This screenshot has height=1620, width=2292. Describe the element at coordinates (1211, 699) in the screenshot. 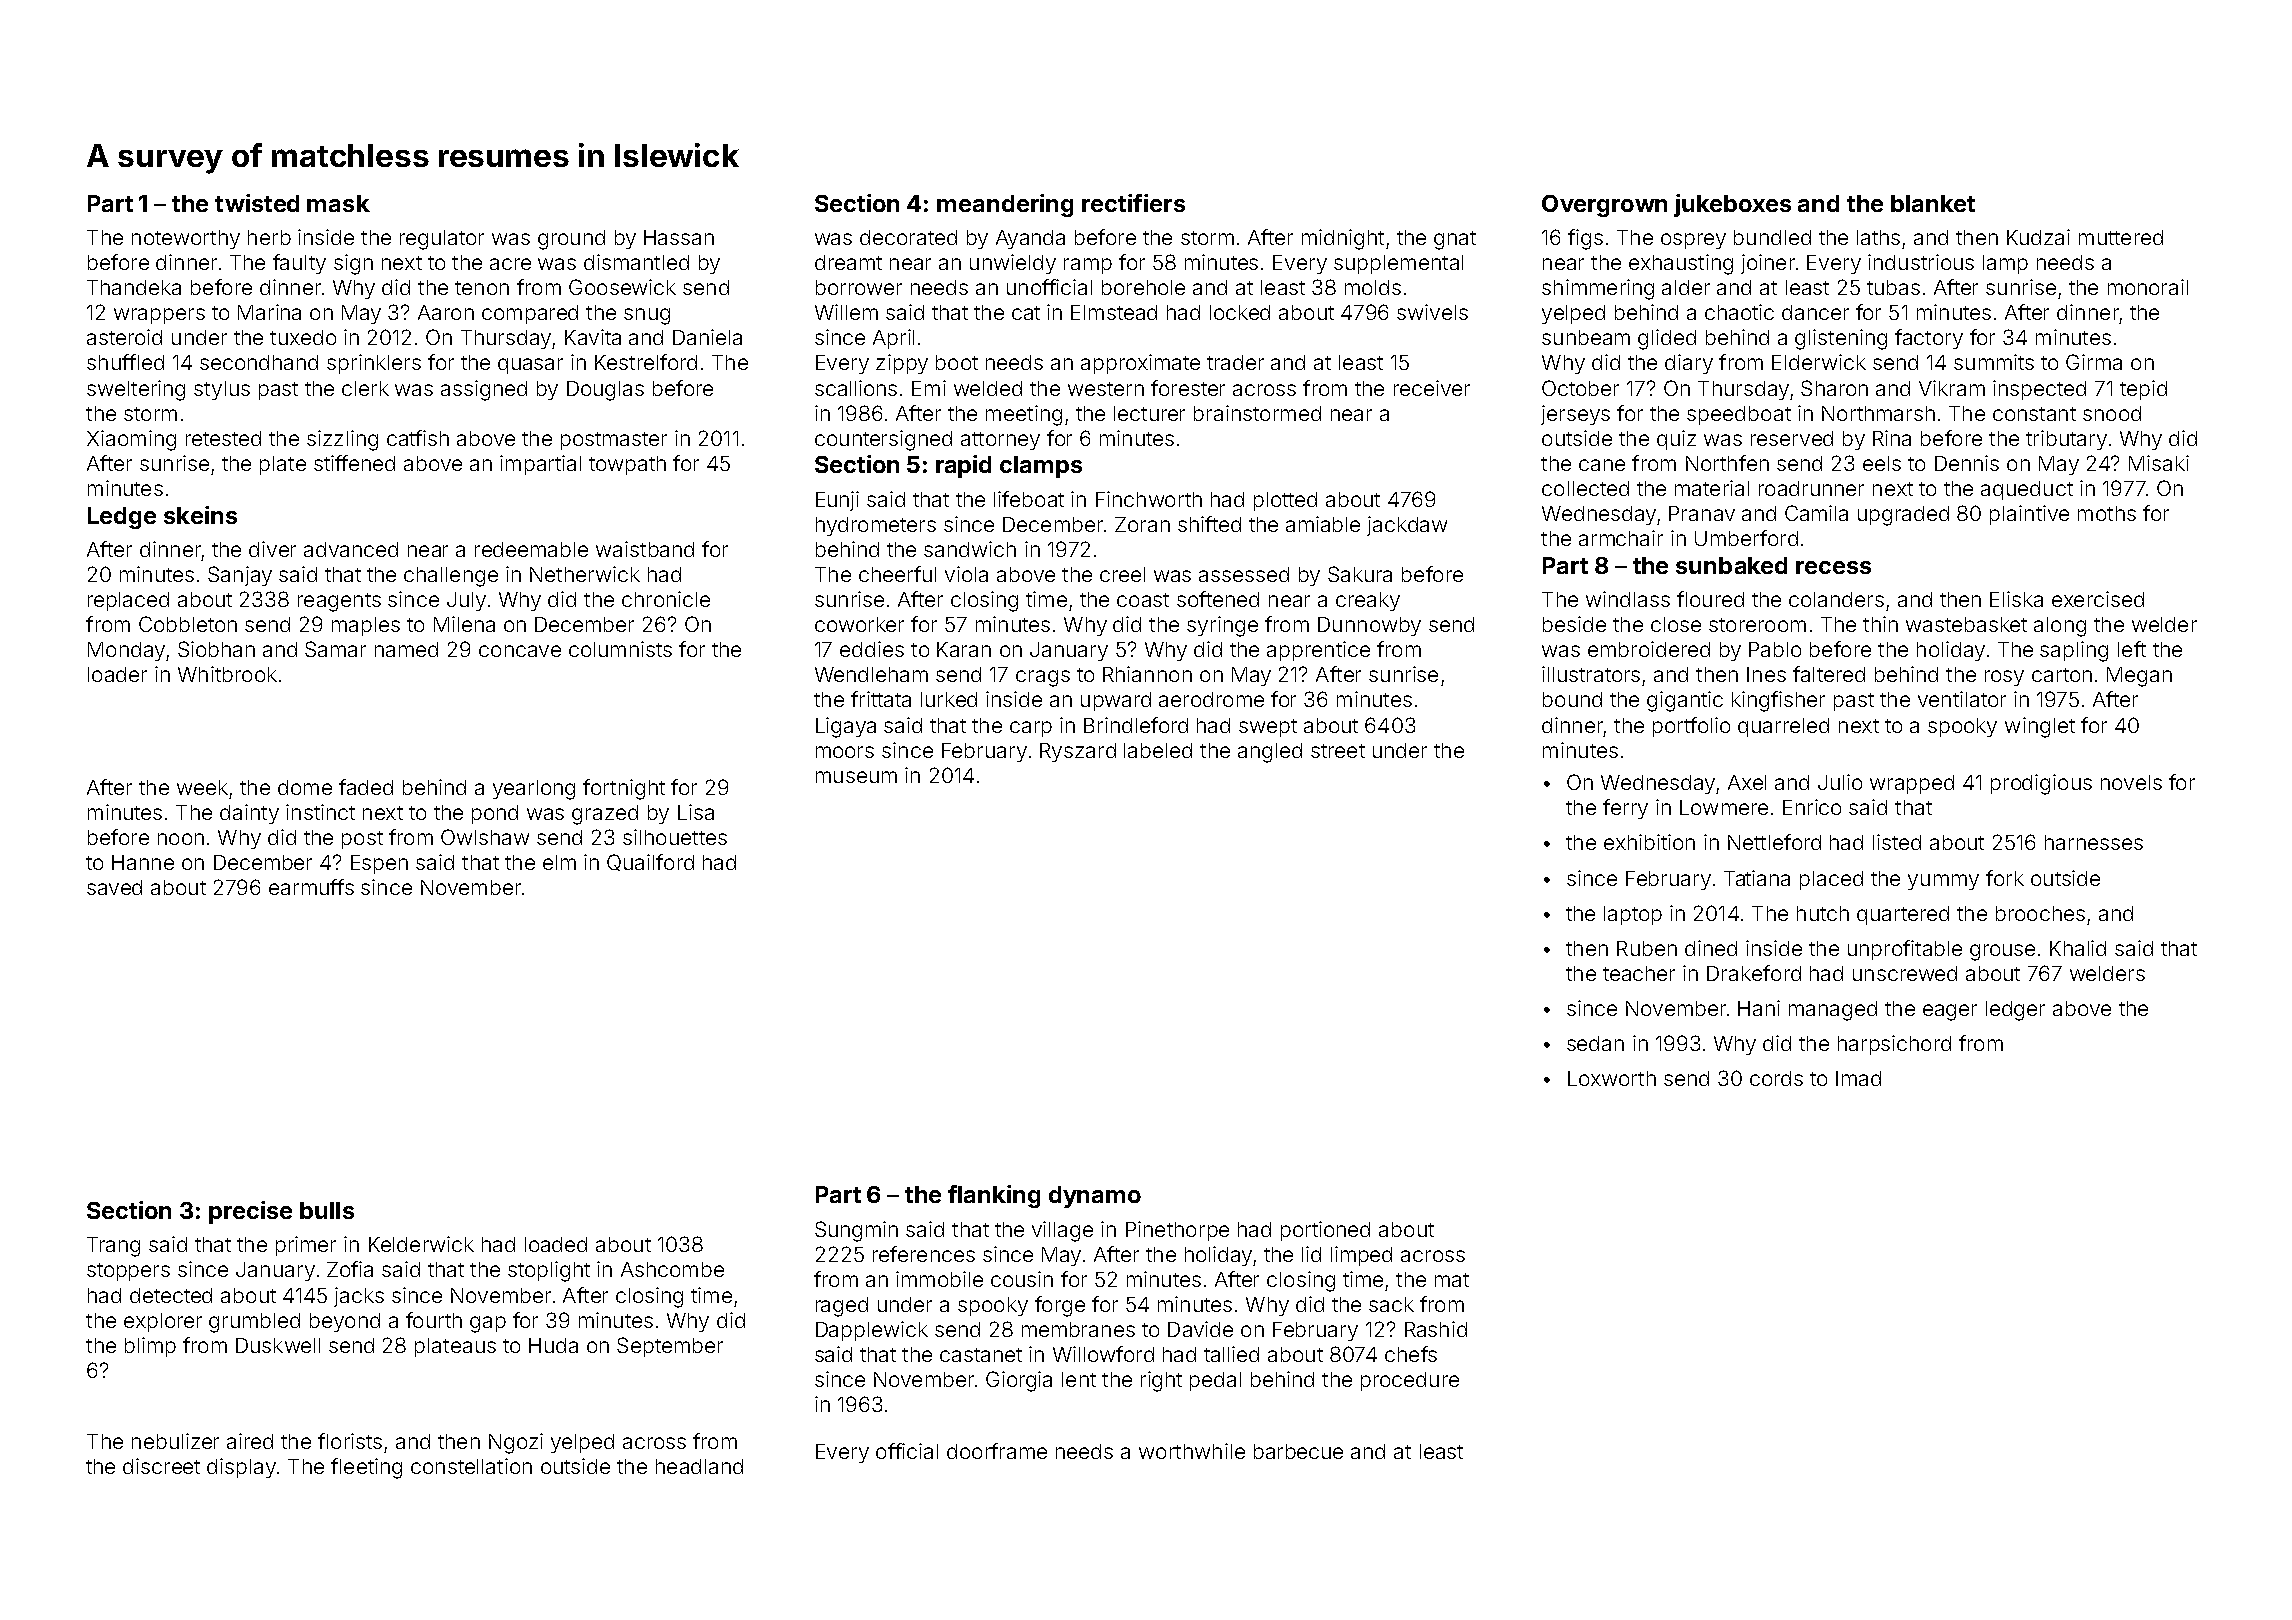

I see `aerodrome` at that location.
